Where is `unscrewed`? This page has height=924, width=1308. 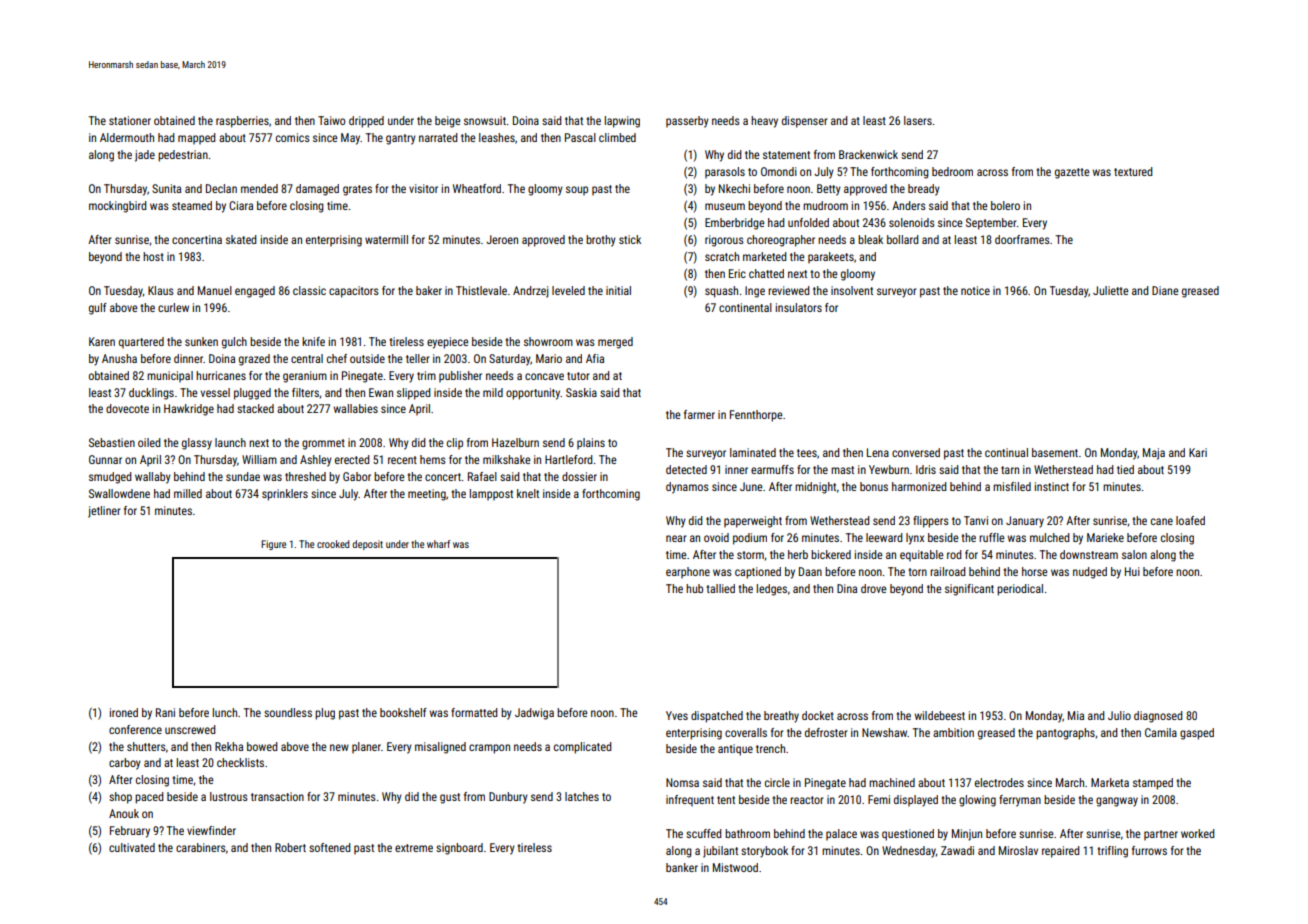
unscrewed is located at coordinates (190, 729).
